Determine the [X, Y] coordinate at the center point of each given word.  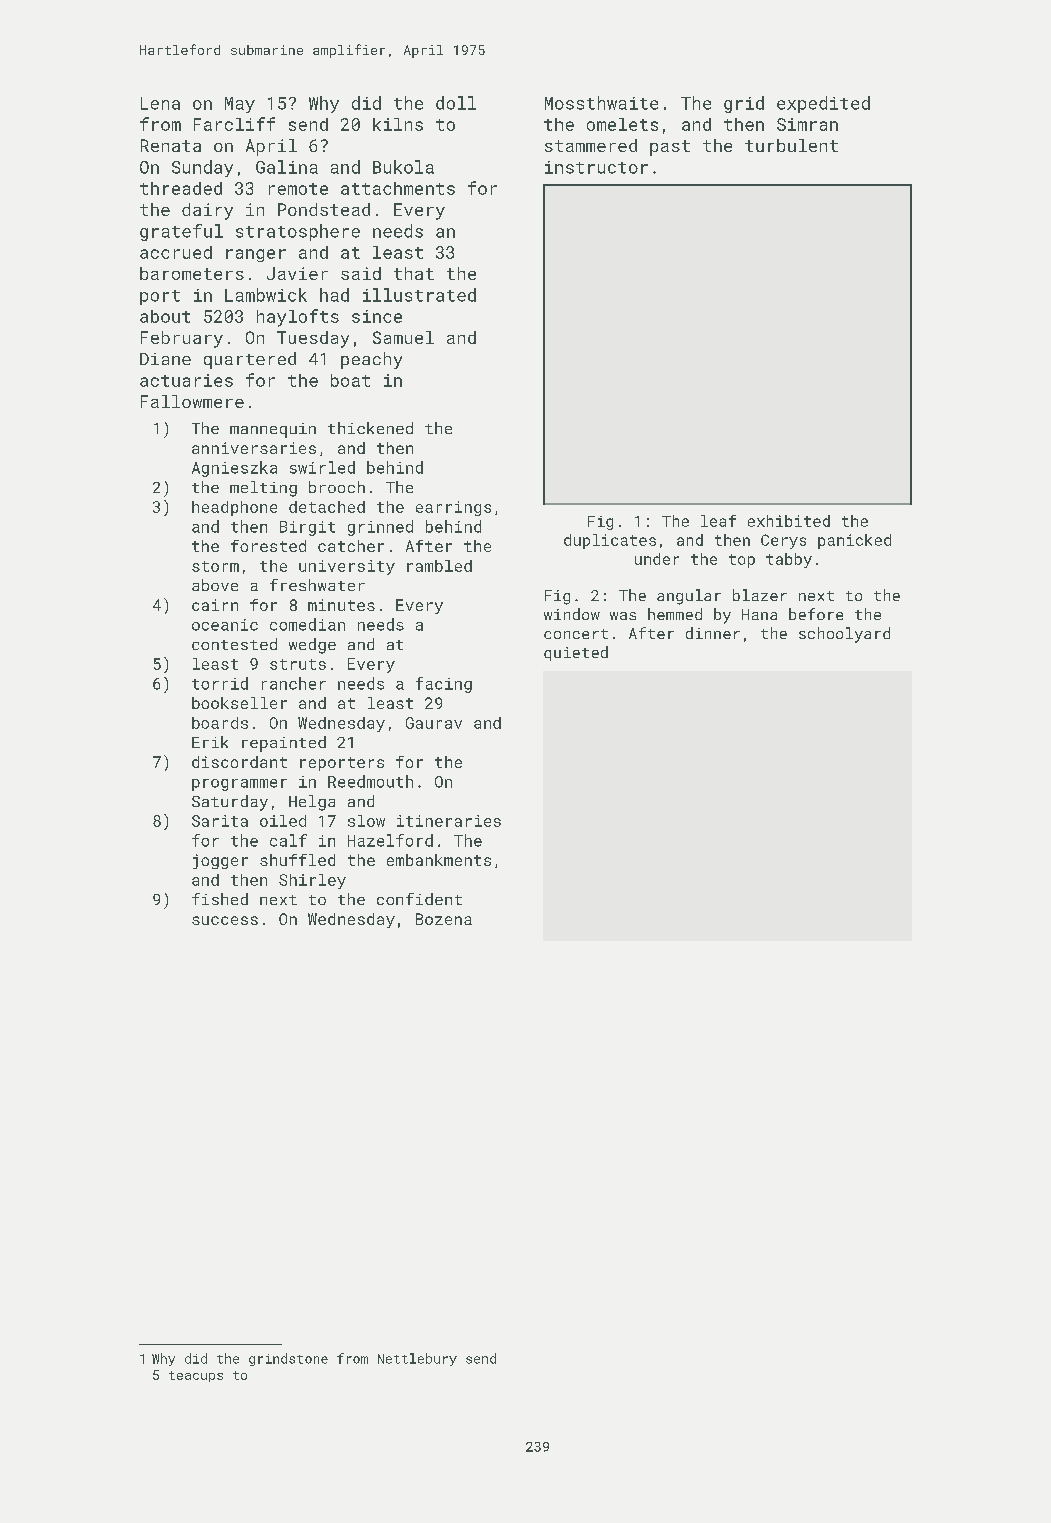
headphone [234, 508]
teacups [196, 1376]
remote [298, 189]
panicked [854, 541]
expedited [823, 104]
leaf [718, 521]
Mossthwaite [601, 103]
